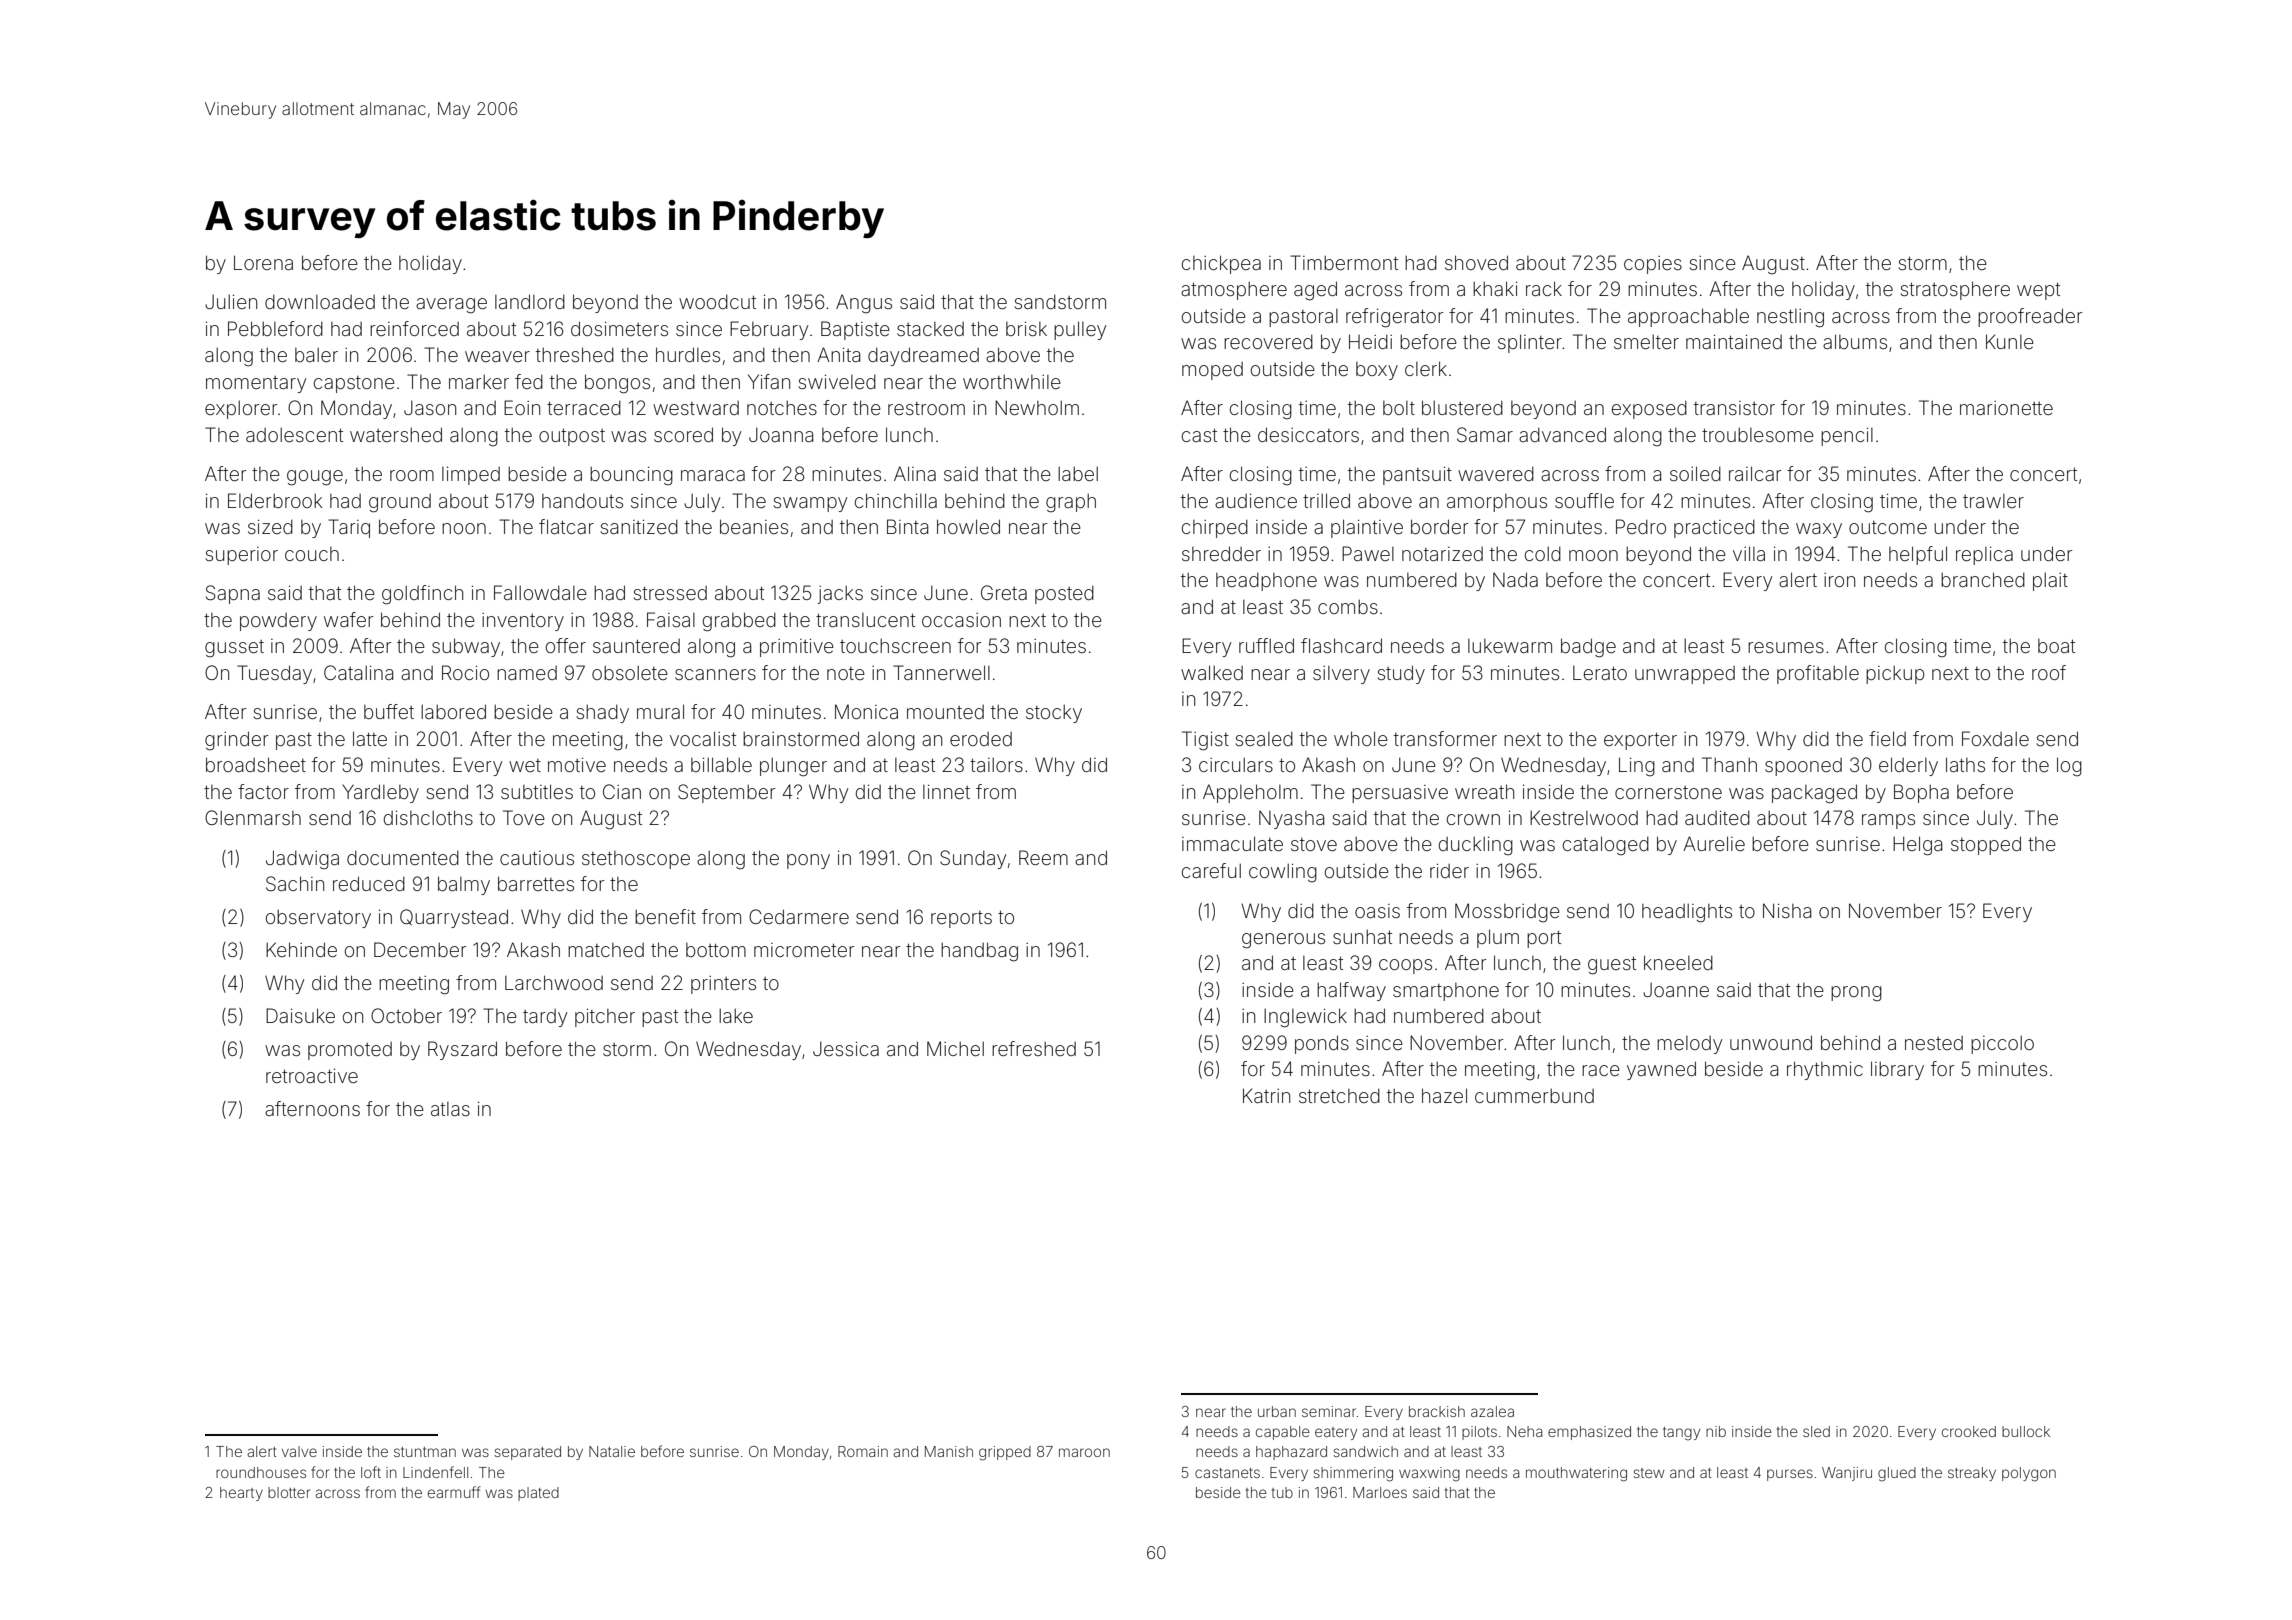 Image resolution: width=2292 pixels, height=1620 pixels. What do you see at coordinates (538, 1494) in the document?
I see `plated` at bounding box center [538, 1494].
